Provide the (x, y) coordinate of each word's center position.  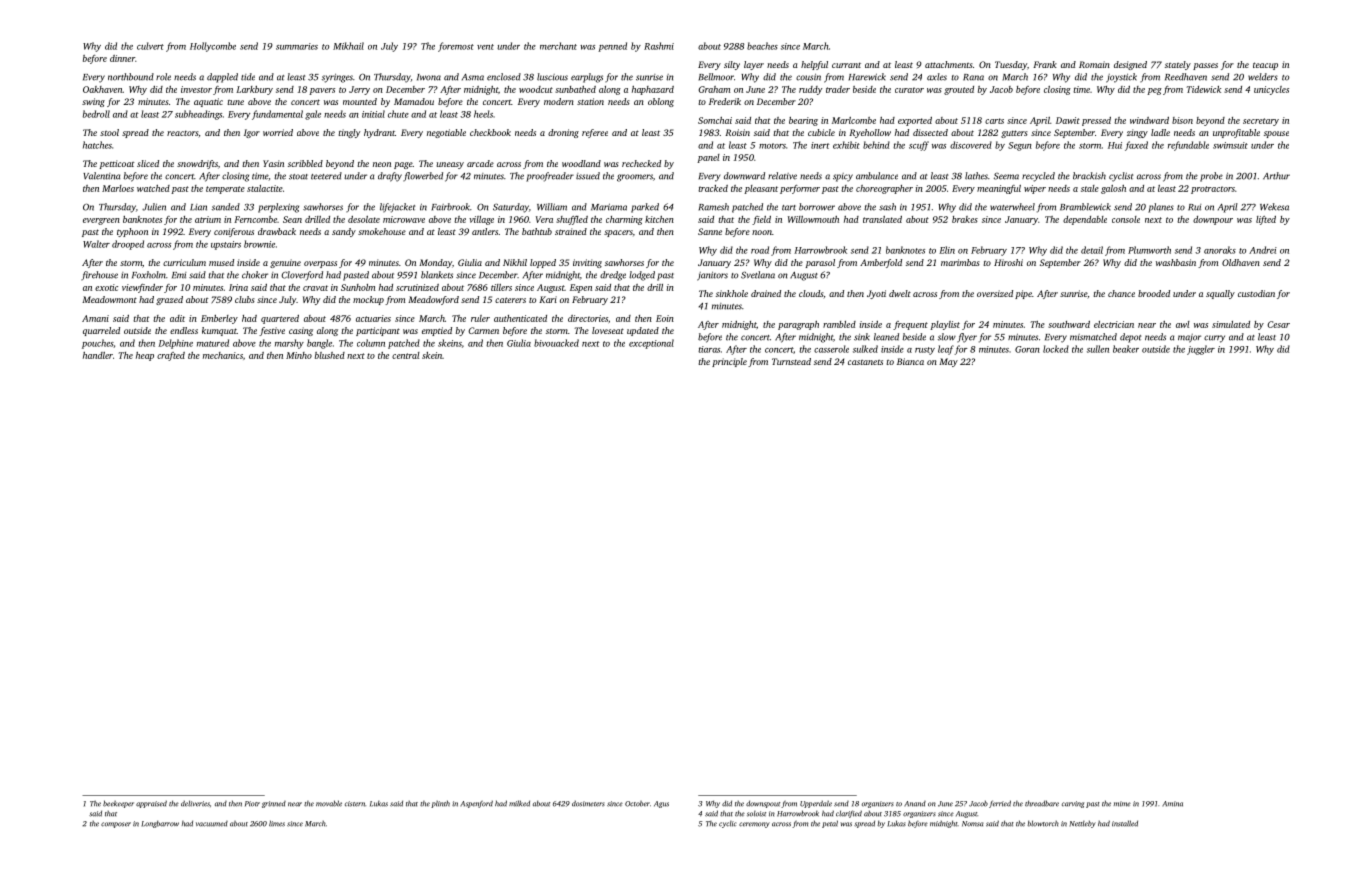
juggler (1201, 350)
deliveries (195, 803)
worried (278, 132)
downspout (763, 804)
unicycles (1271, 90)
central (406, 355)
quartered (280, 319)
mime (1122, 804)
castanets (865, 362)
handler (98, 355)
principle (729, 362)
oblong (661, 102)
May (948, 362)
